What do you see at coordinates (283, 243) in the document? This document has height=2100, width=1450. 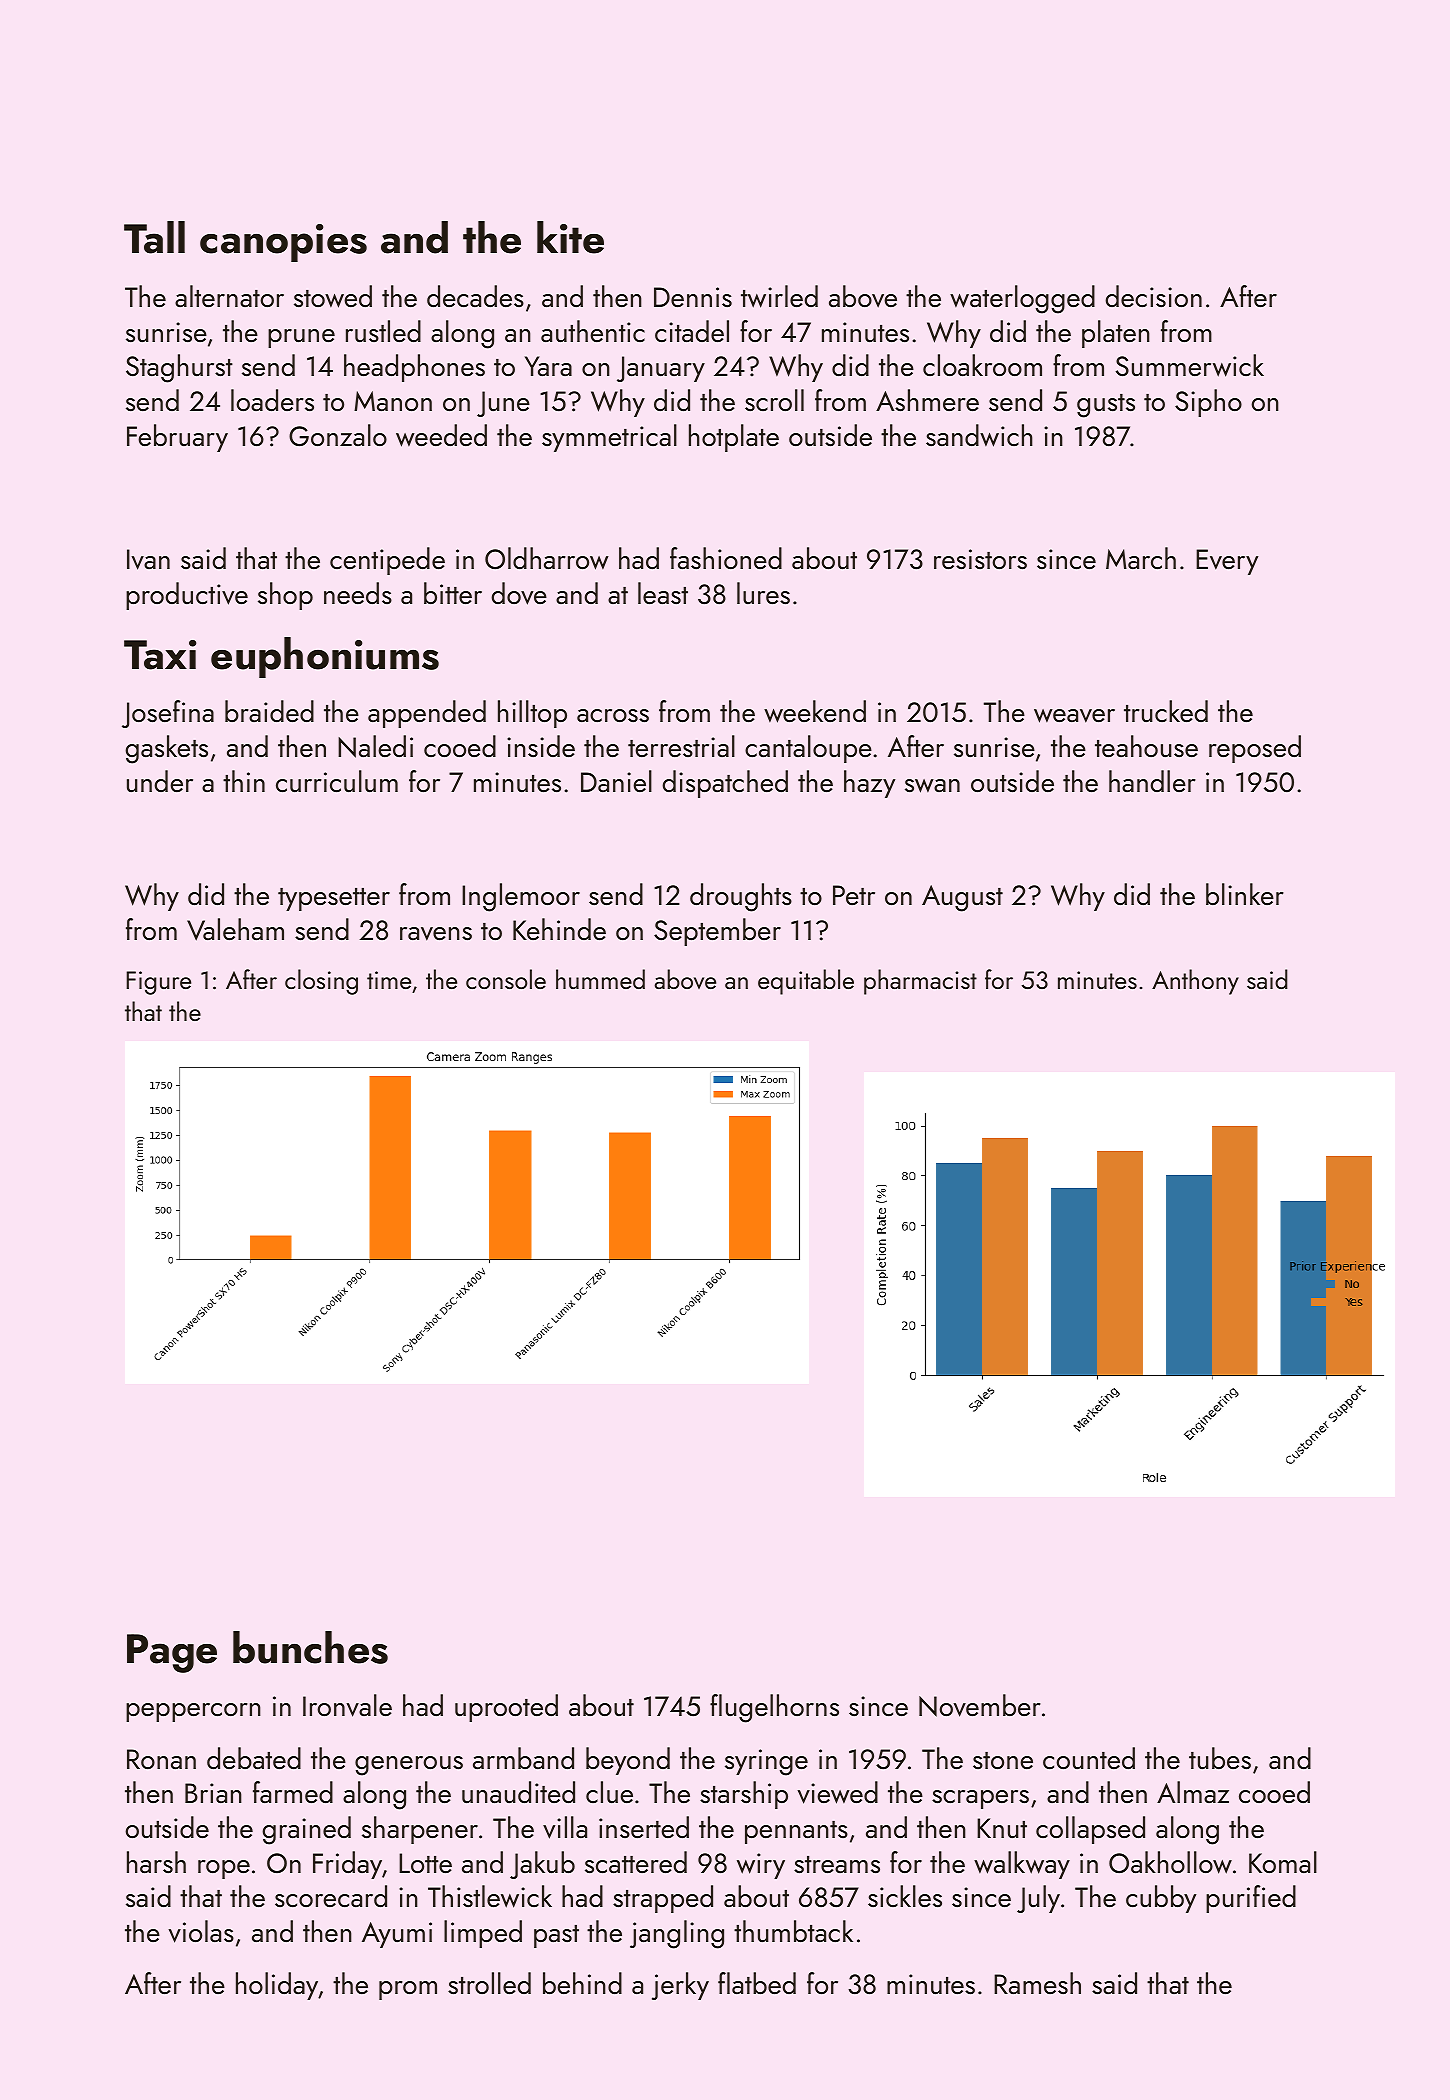 I see `canopies` at bounding box center [283, 243].
